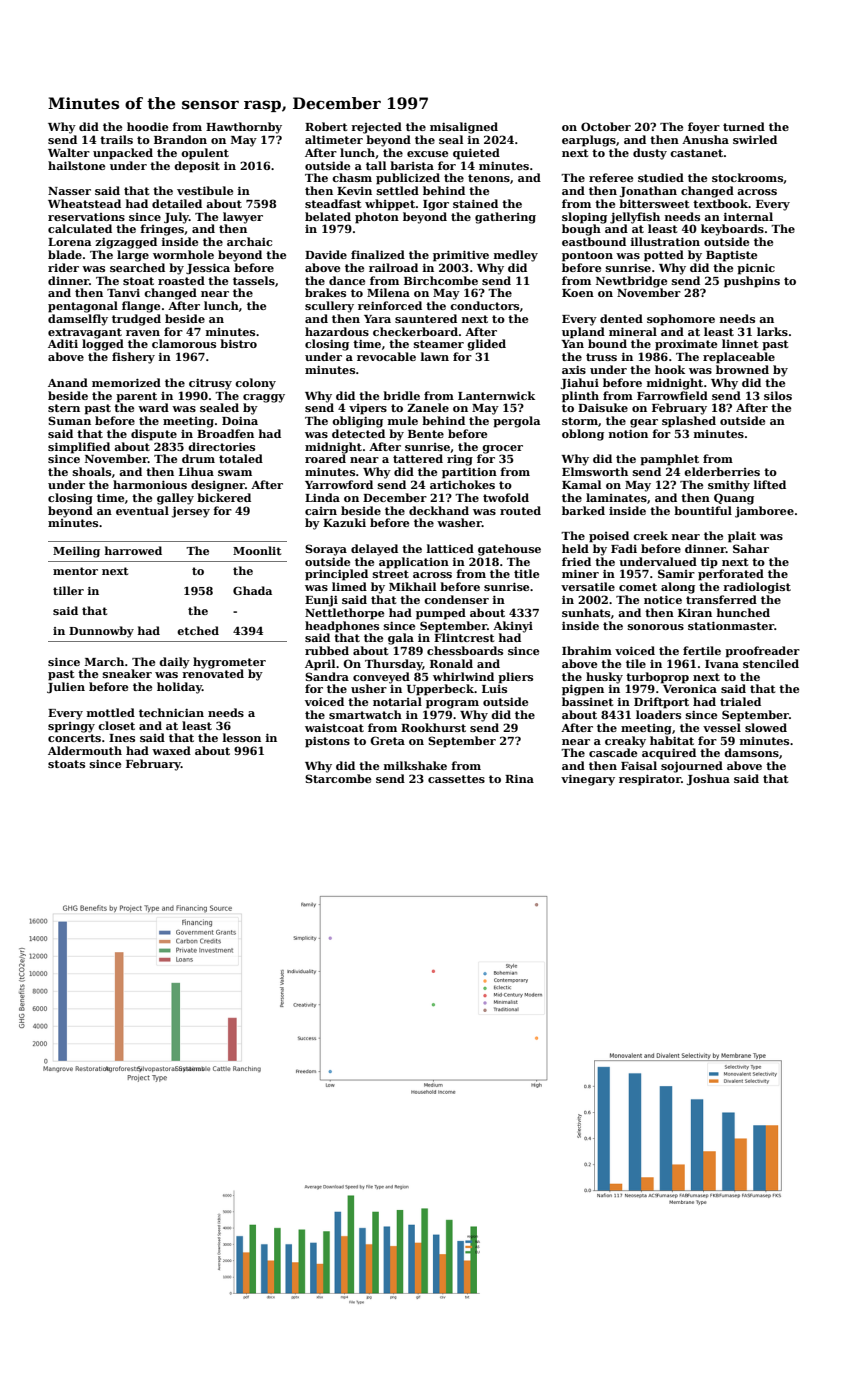 This screenshot has height=1400, width=849. Describe the element at coordinates (133, 358) in the screenshot. I see `fishery` at that location.
